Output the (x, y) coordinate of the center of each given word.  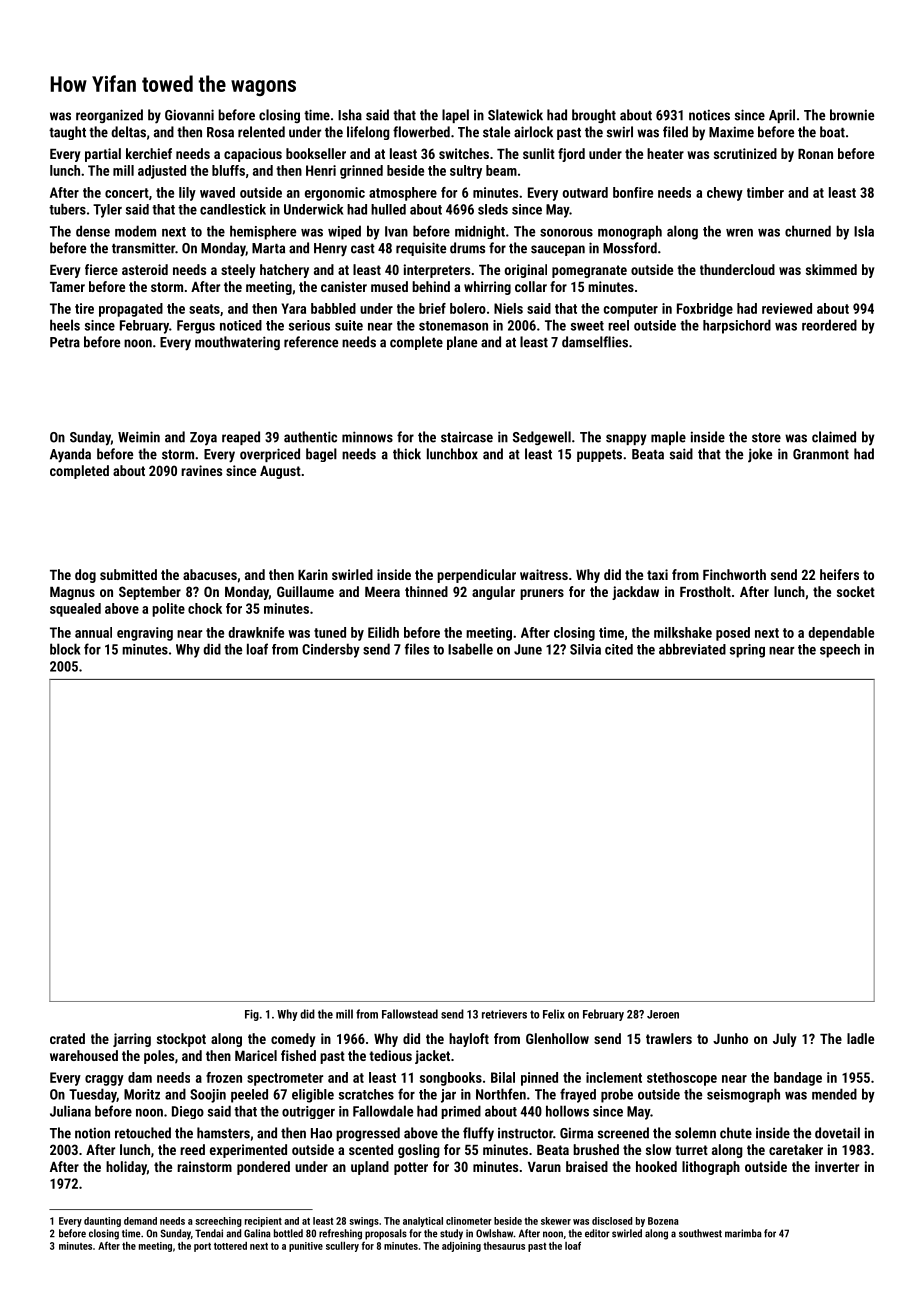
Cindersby (331, 650)
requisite (421, 249)
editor (597, 1233)
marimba (743, 1233)
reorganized (109, 116)
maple (668, 438)
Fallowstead (410, 1014)
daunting (102, 1222)
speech (840, 651)
